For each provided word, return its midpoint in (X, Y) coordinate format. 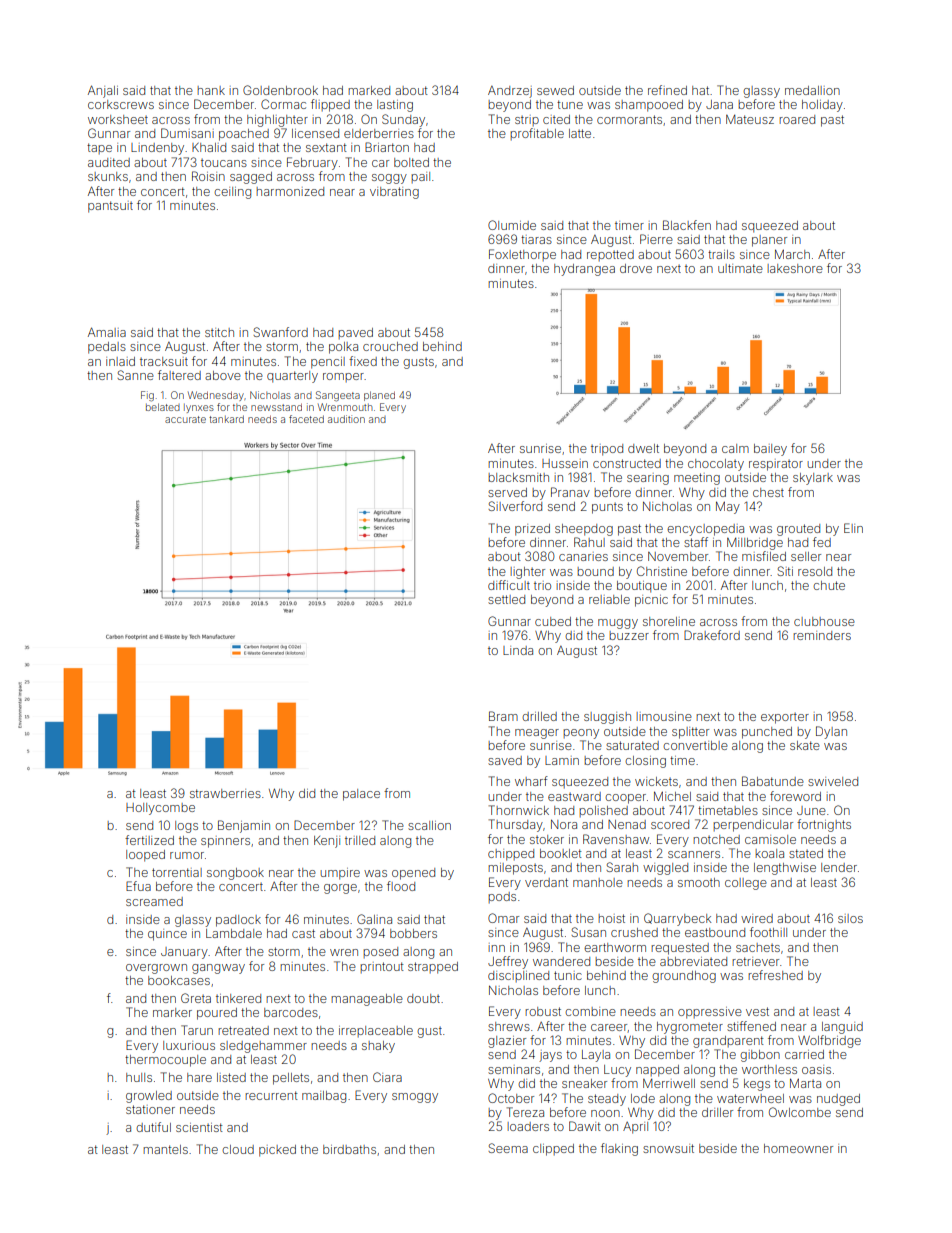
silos (850, 918)
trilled (360, 840)
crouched (390, 346)
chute (829, 585)
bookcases (179, 980)
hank (211, 90)
